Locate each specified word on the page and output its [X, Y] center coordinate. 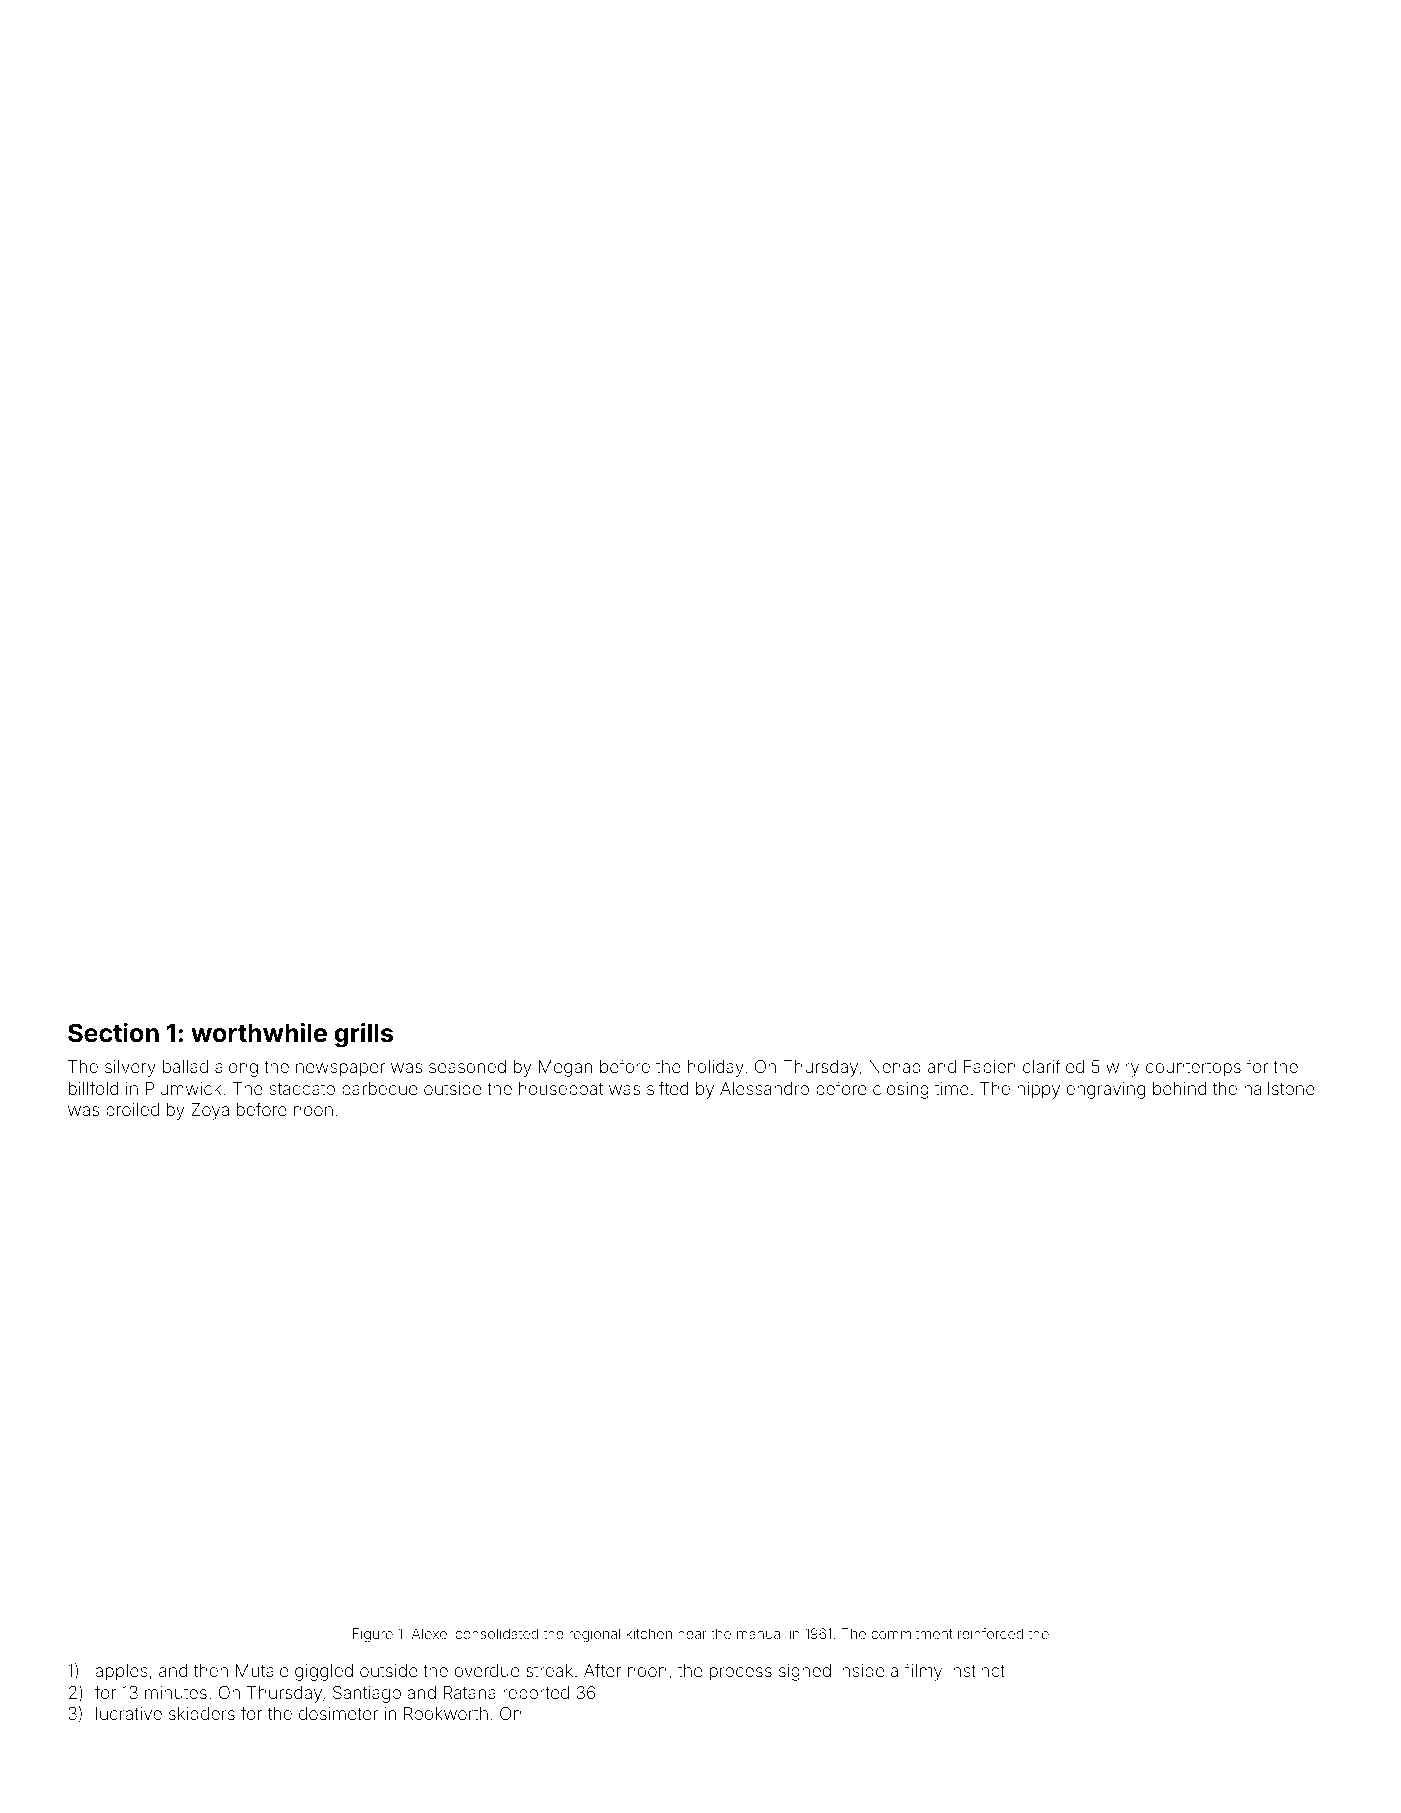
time [952, 1088]
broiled [132, 1109]
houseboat [561, 1088]
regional [594, 1635]
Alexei [431, 1633]
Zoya [210, 1111]
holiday [716, 1068]
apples [121, 1672]
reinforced [990, 1633]
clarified [1053, 1066]
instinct [977, 1670]
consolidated [496, 1633]
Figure [373, 1635]
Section [113, 1033]
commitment [912, 1633]
